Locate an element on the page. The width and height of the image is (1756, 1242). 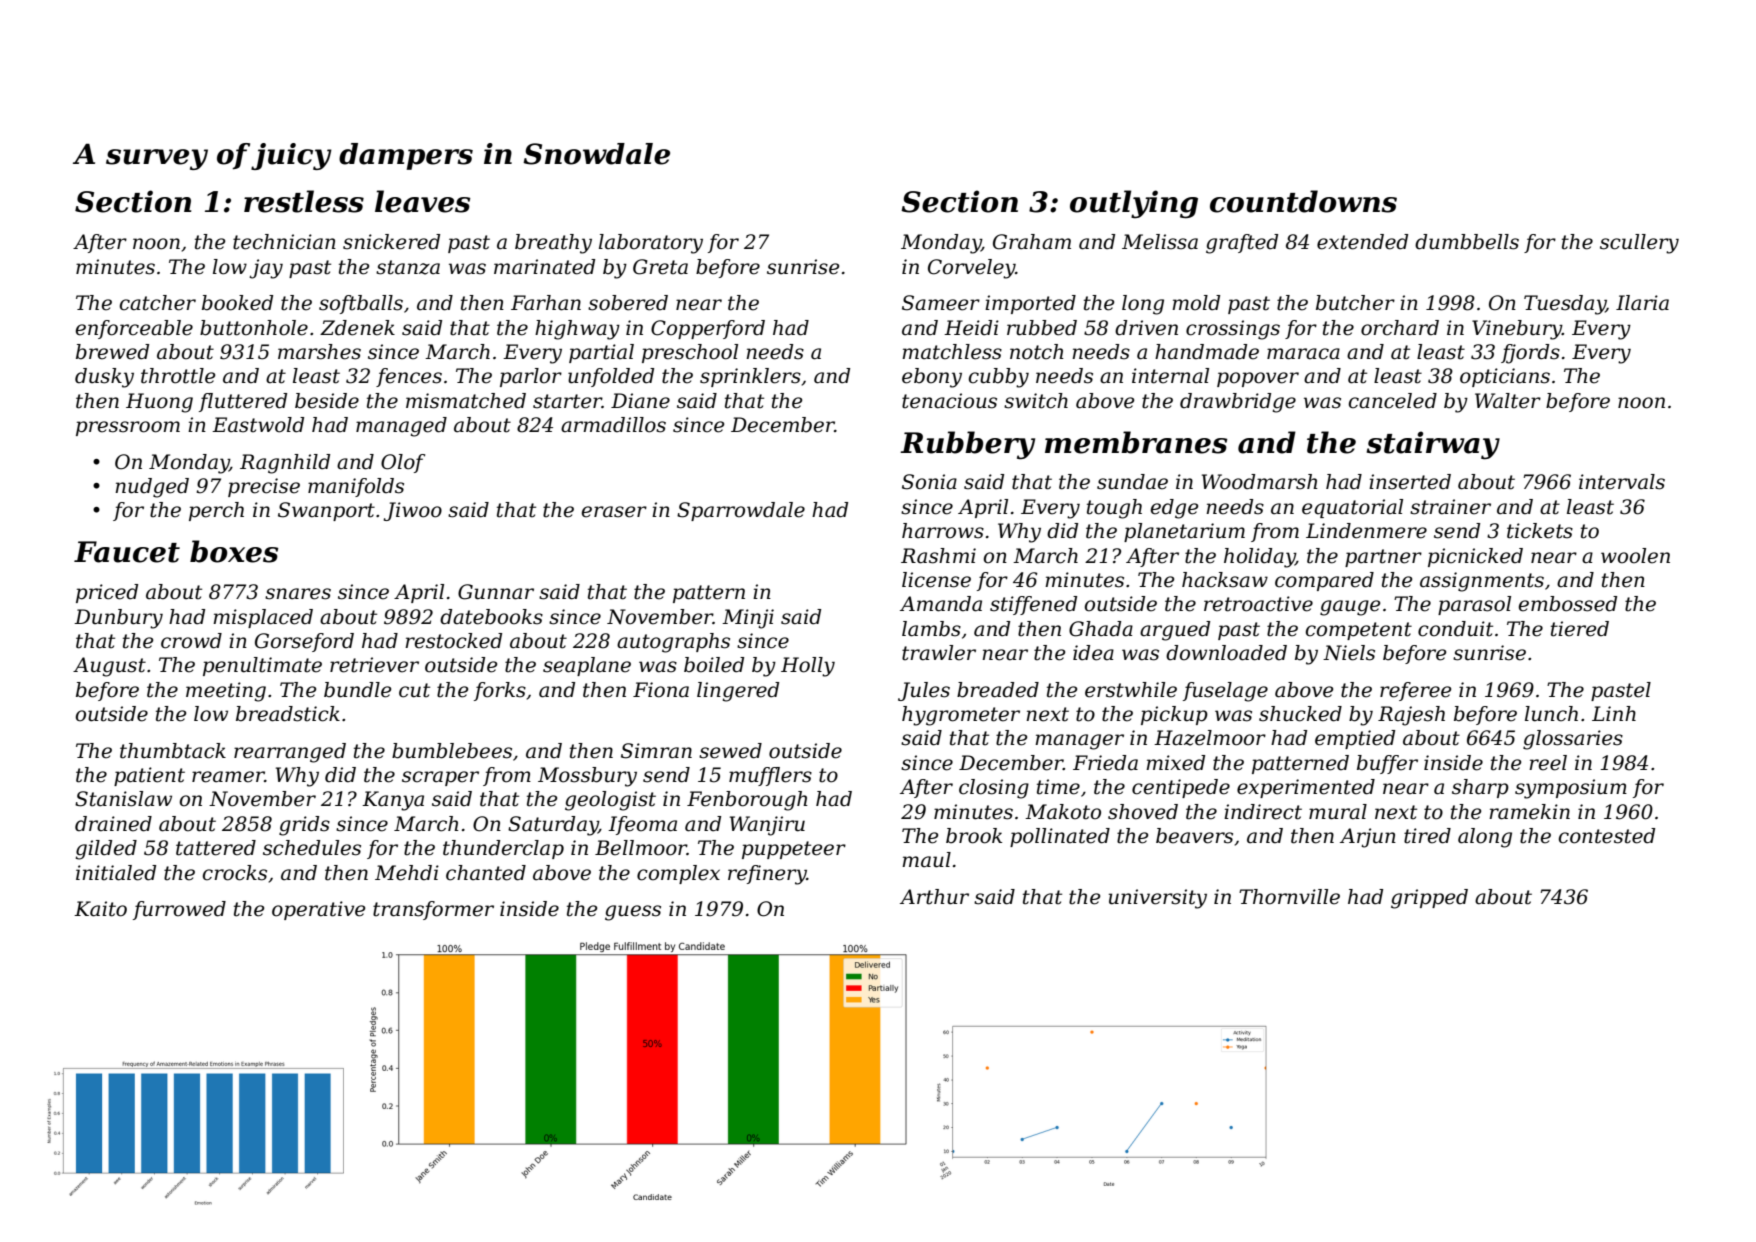
Graham is located at coordinates (1032, 242).
